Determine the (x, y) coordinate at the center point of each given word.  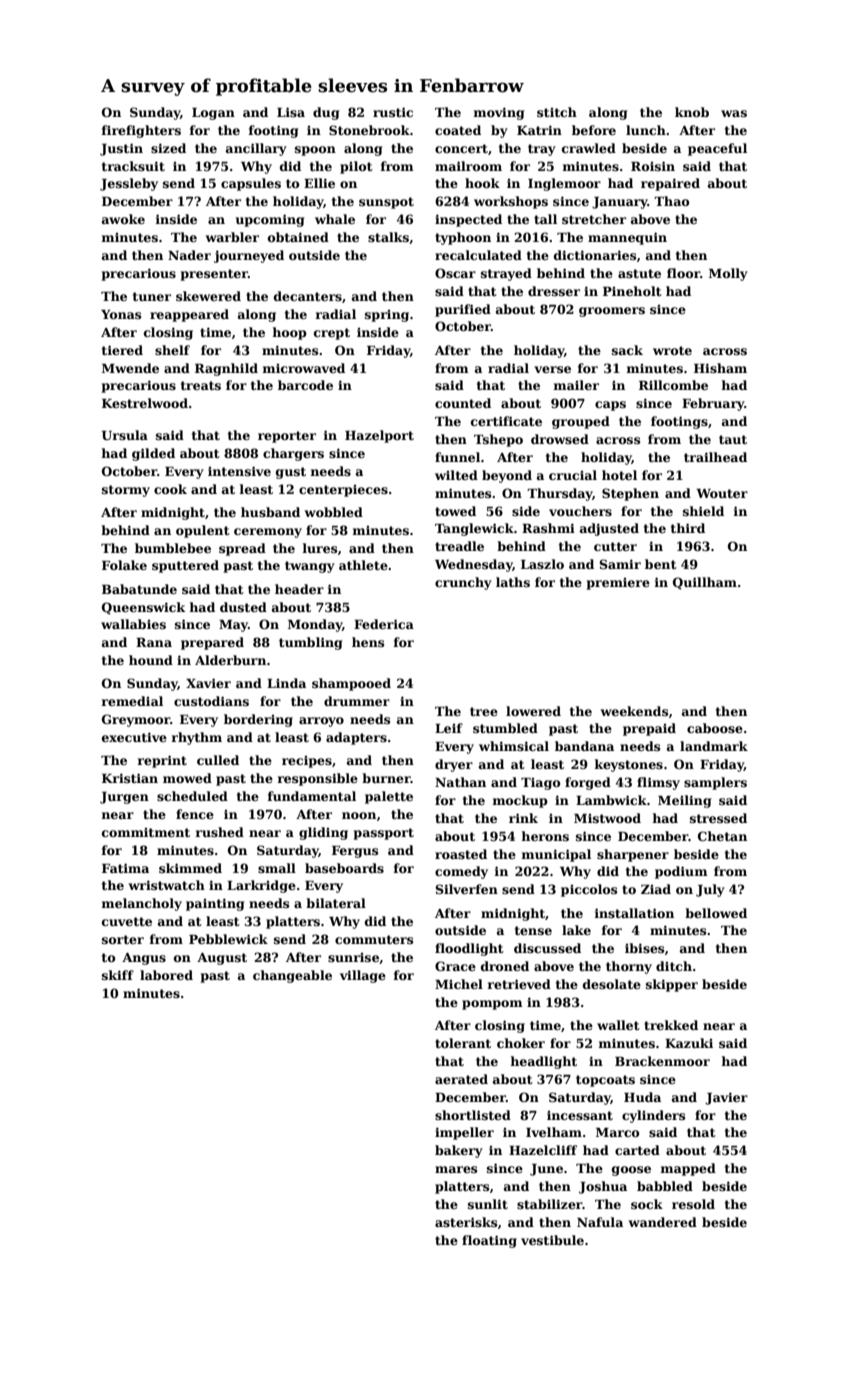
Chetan (722, 836)
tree (484, 711)
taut (733, 439)
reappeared (189, 315)
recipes (307, 762)
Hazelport (379, 436)
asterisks (466, 1222)
